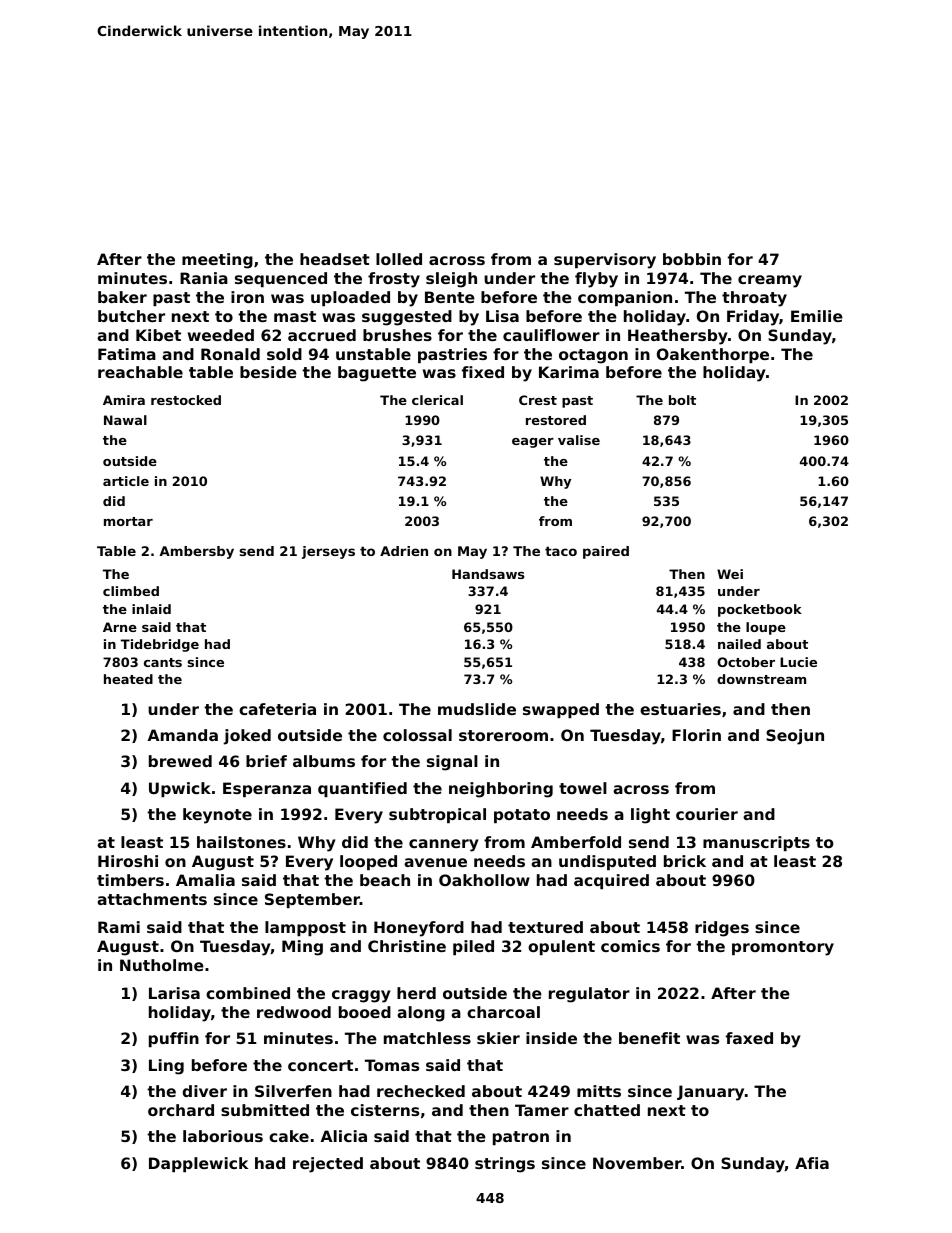 The height and width of the screenshot is (1233, 952). Describe the element at coordinates (437, 400) in the screenshot. I see `clerical` at that location.
